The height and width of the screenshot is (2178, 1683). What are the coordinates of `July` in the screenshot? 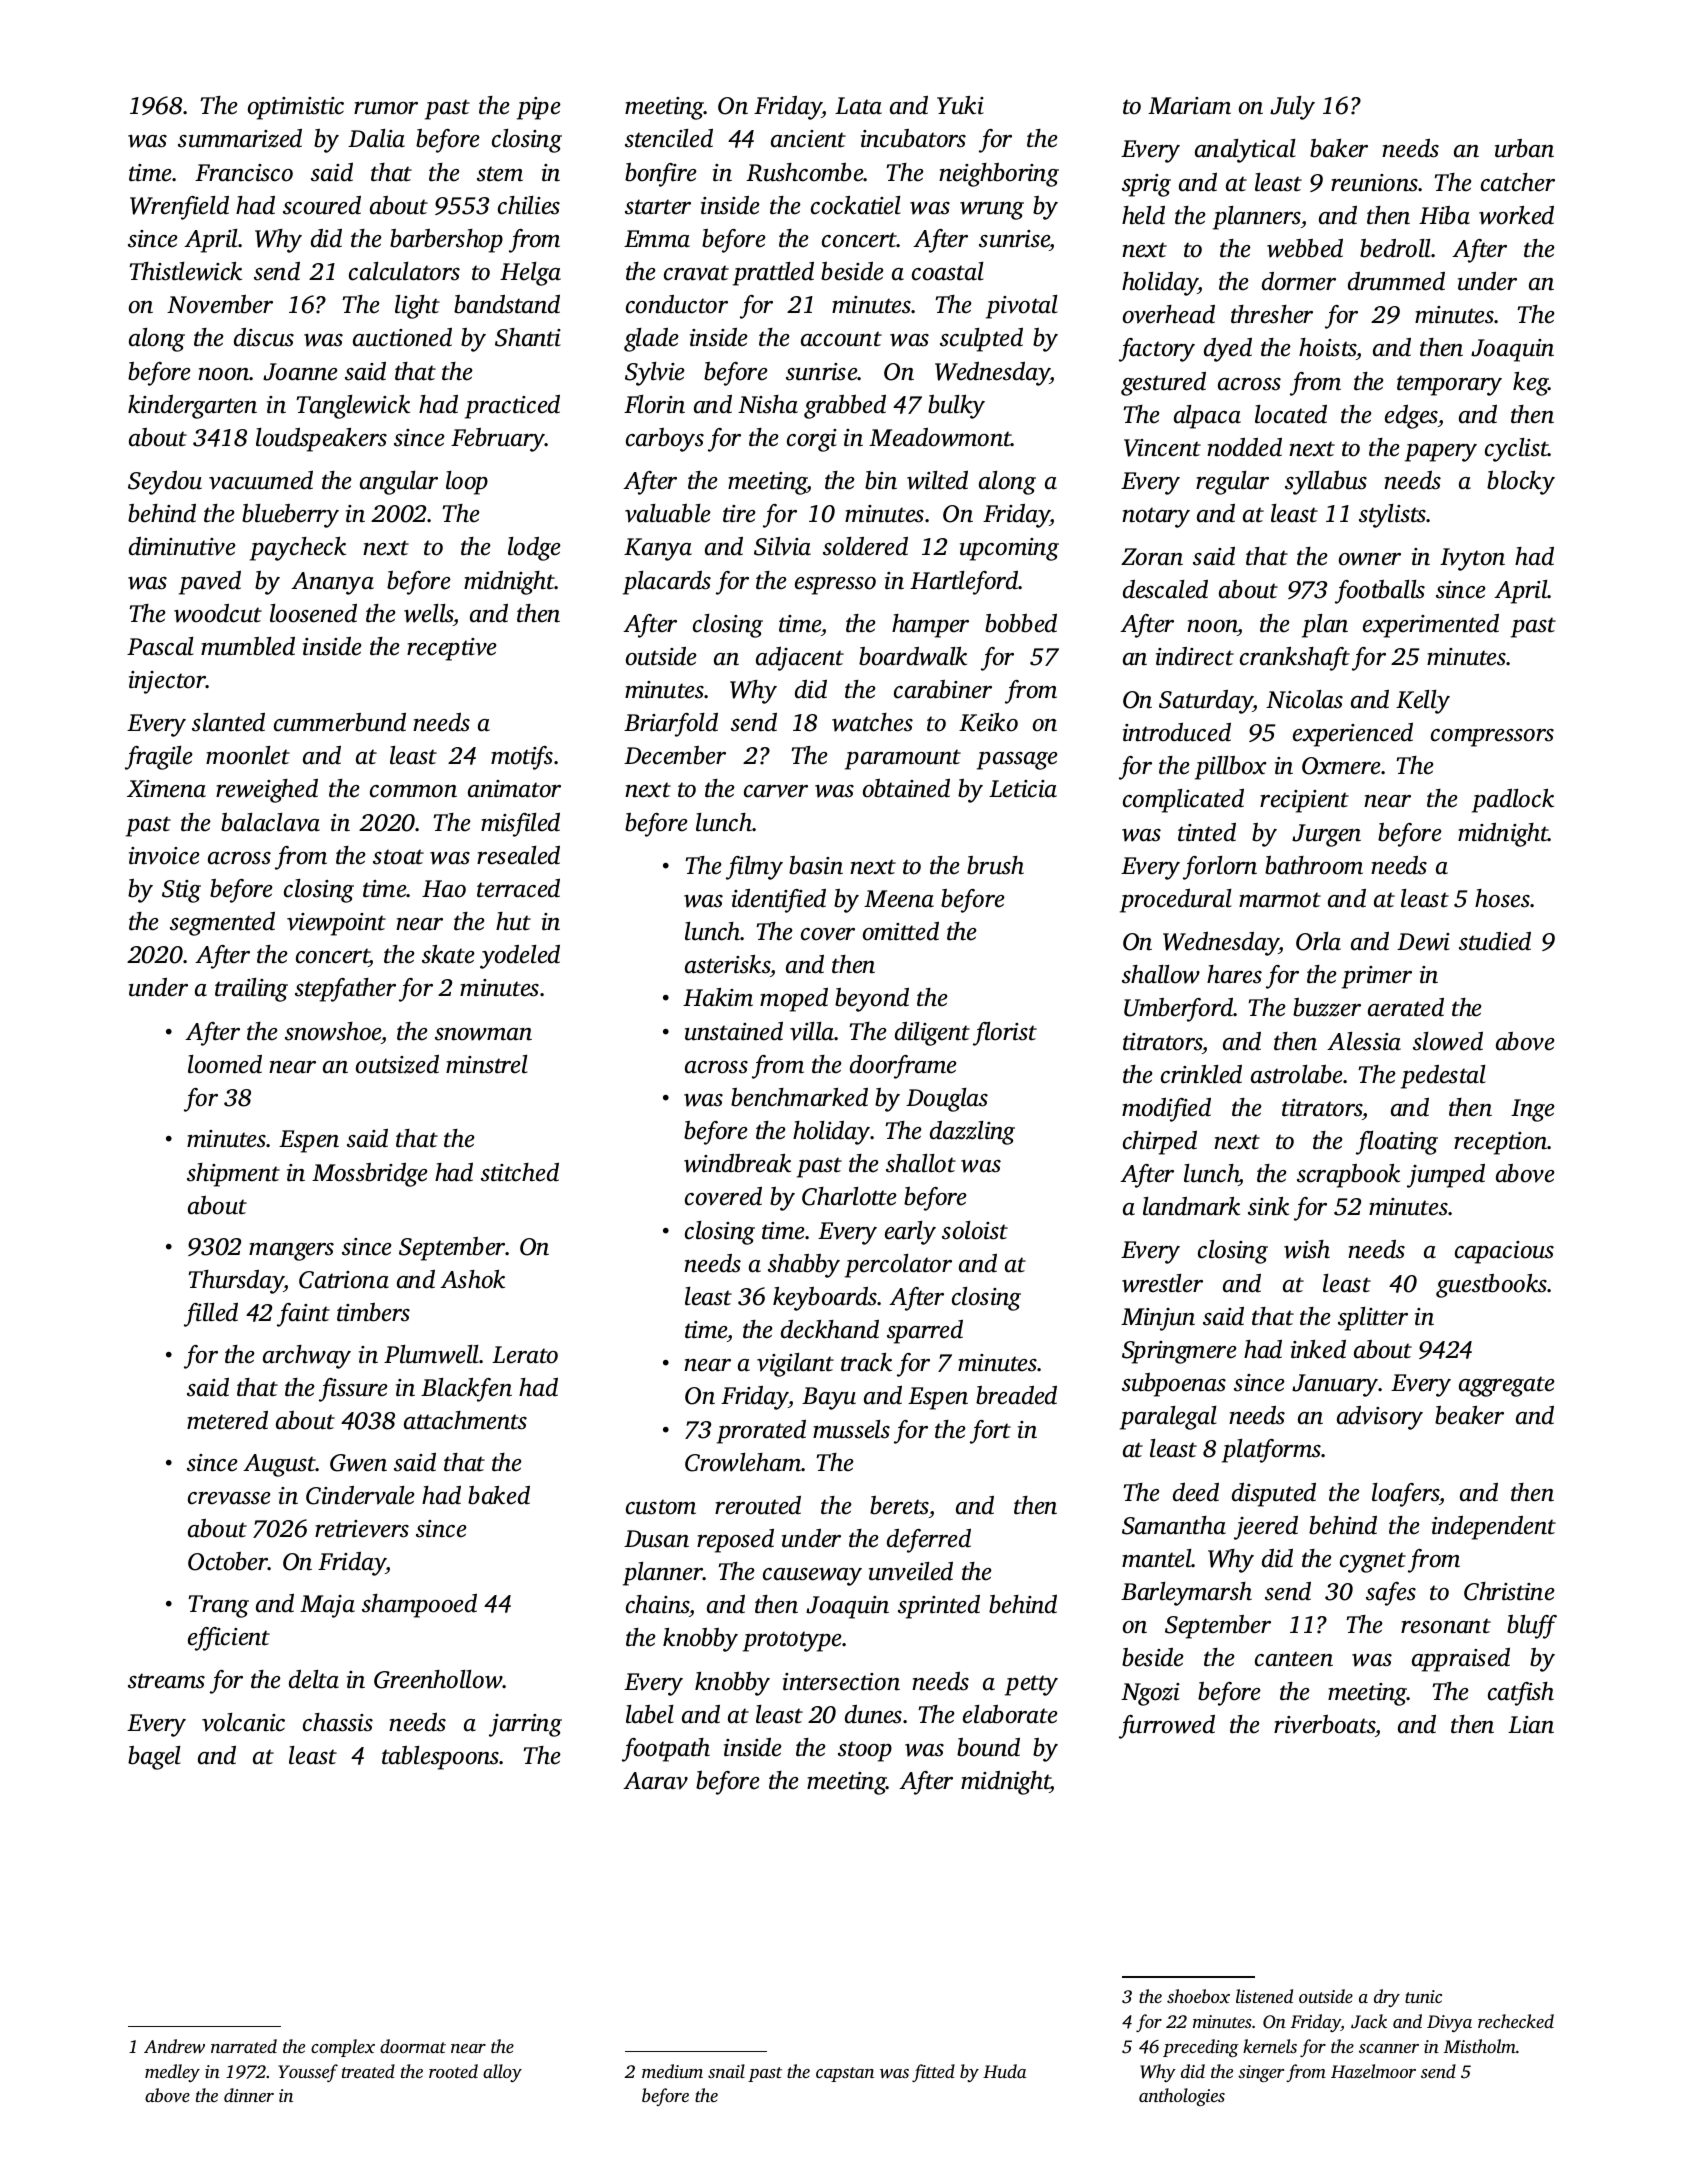 It's located at (1292, 108).
